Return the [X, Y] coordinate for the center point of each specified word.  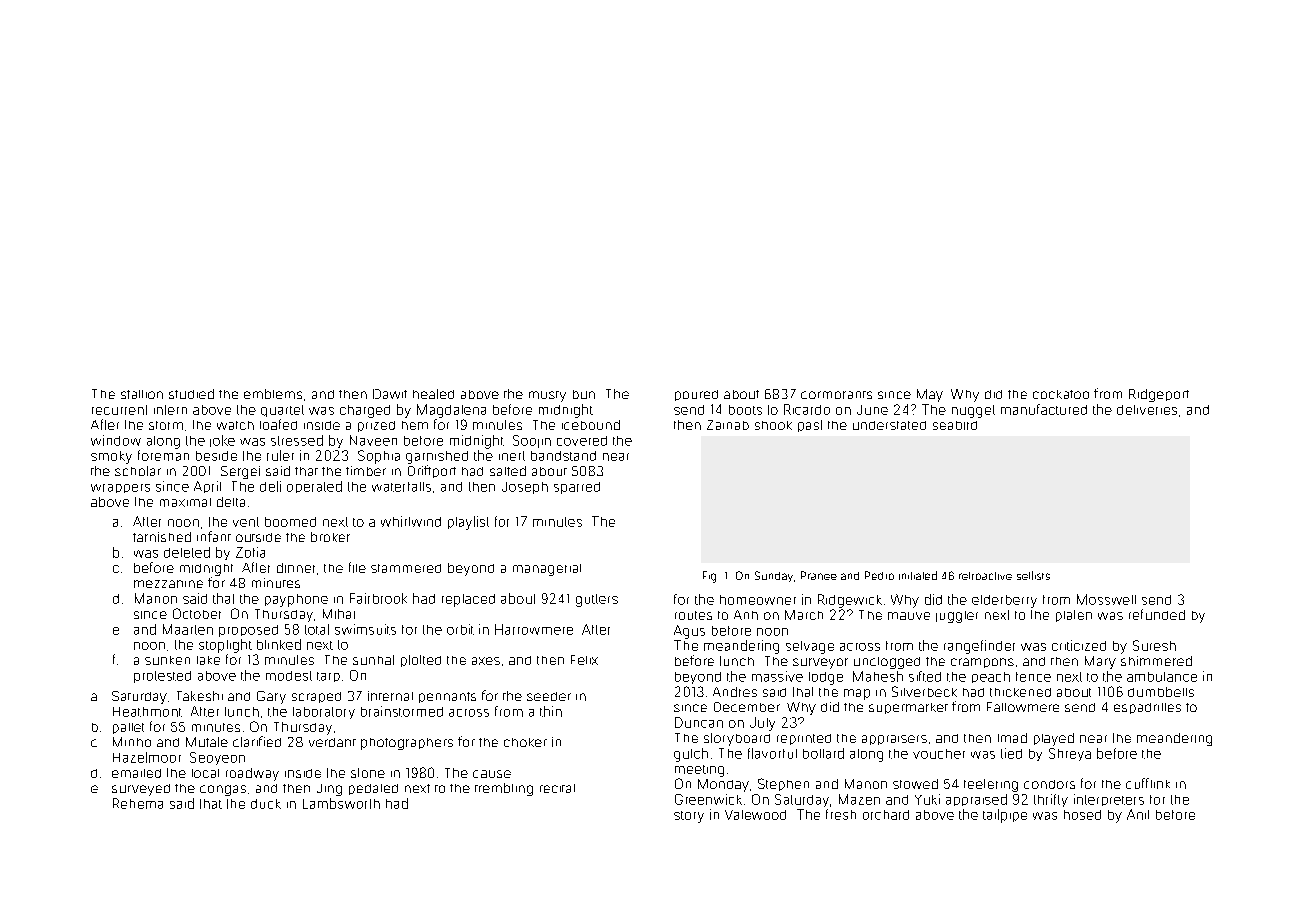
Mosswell [1106, 599]
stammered [406, 568]
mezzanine [168, 584]
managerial [547, 570]
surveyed [141, 790]
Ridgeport [1159, 395]
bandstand [563, 456]
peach [991, 677]
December [747, 707]
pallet [128, 728]
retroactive [985, 576]
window [116, 440]
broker [330, 537]
